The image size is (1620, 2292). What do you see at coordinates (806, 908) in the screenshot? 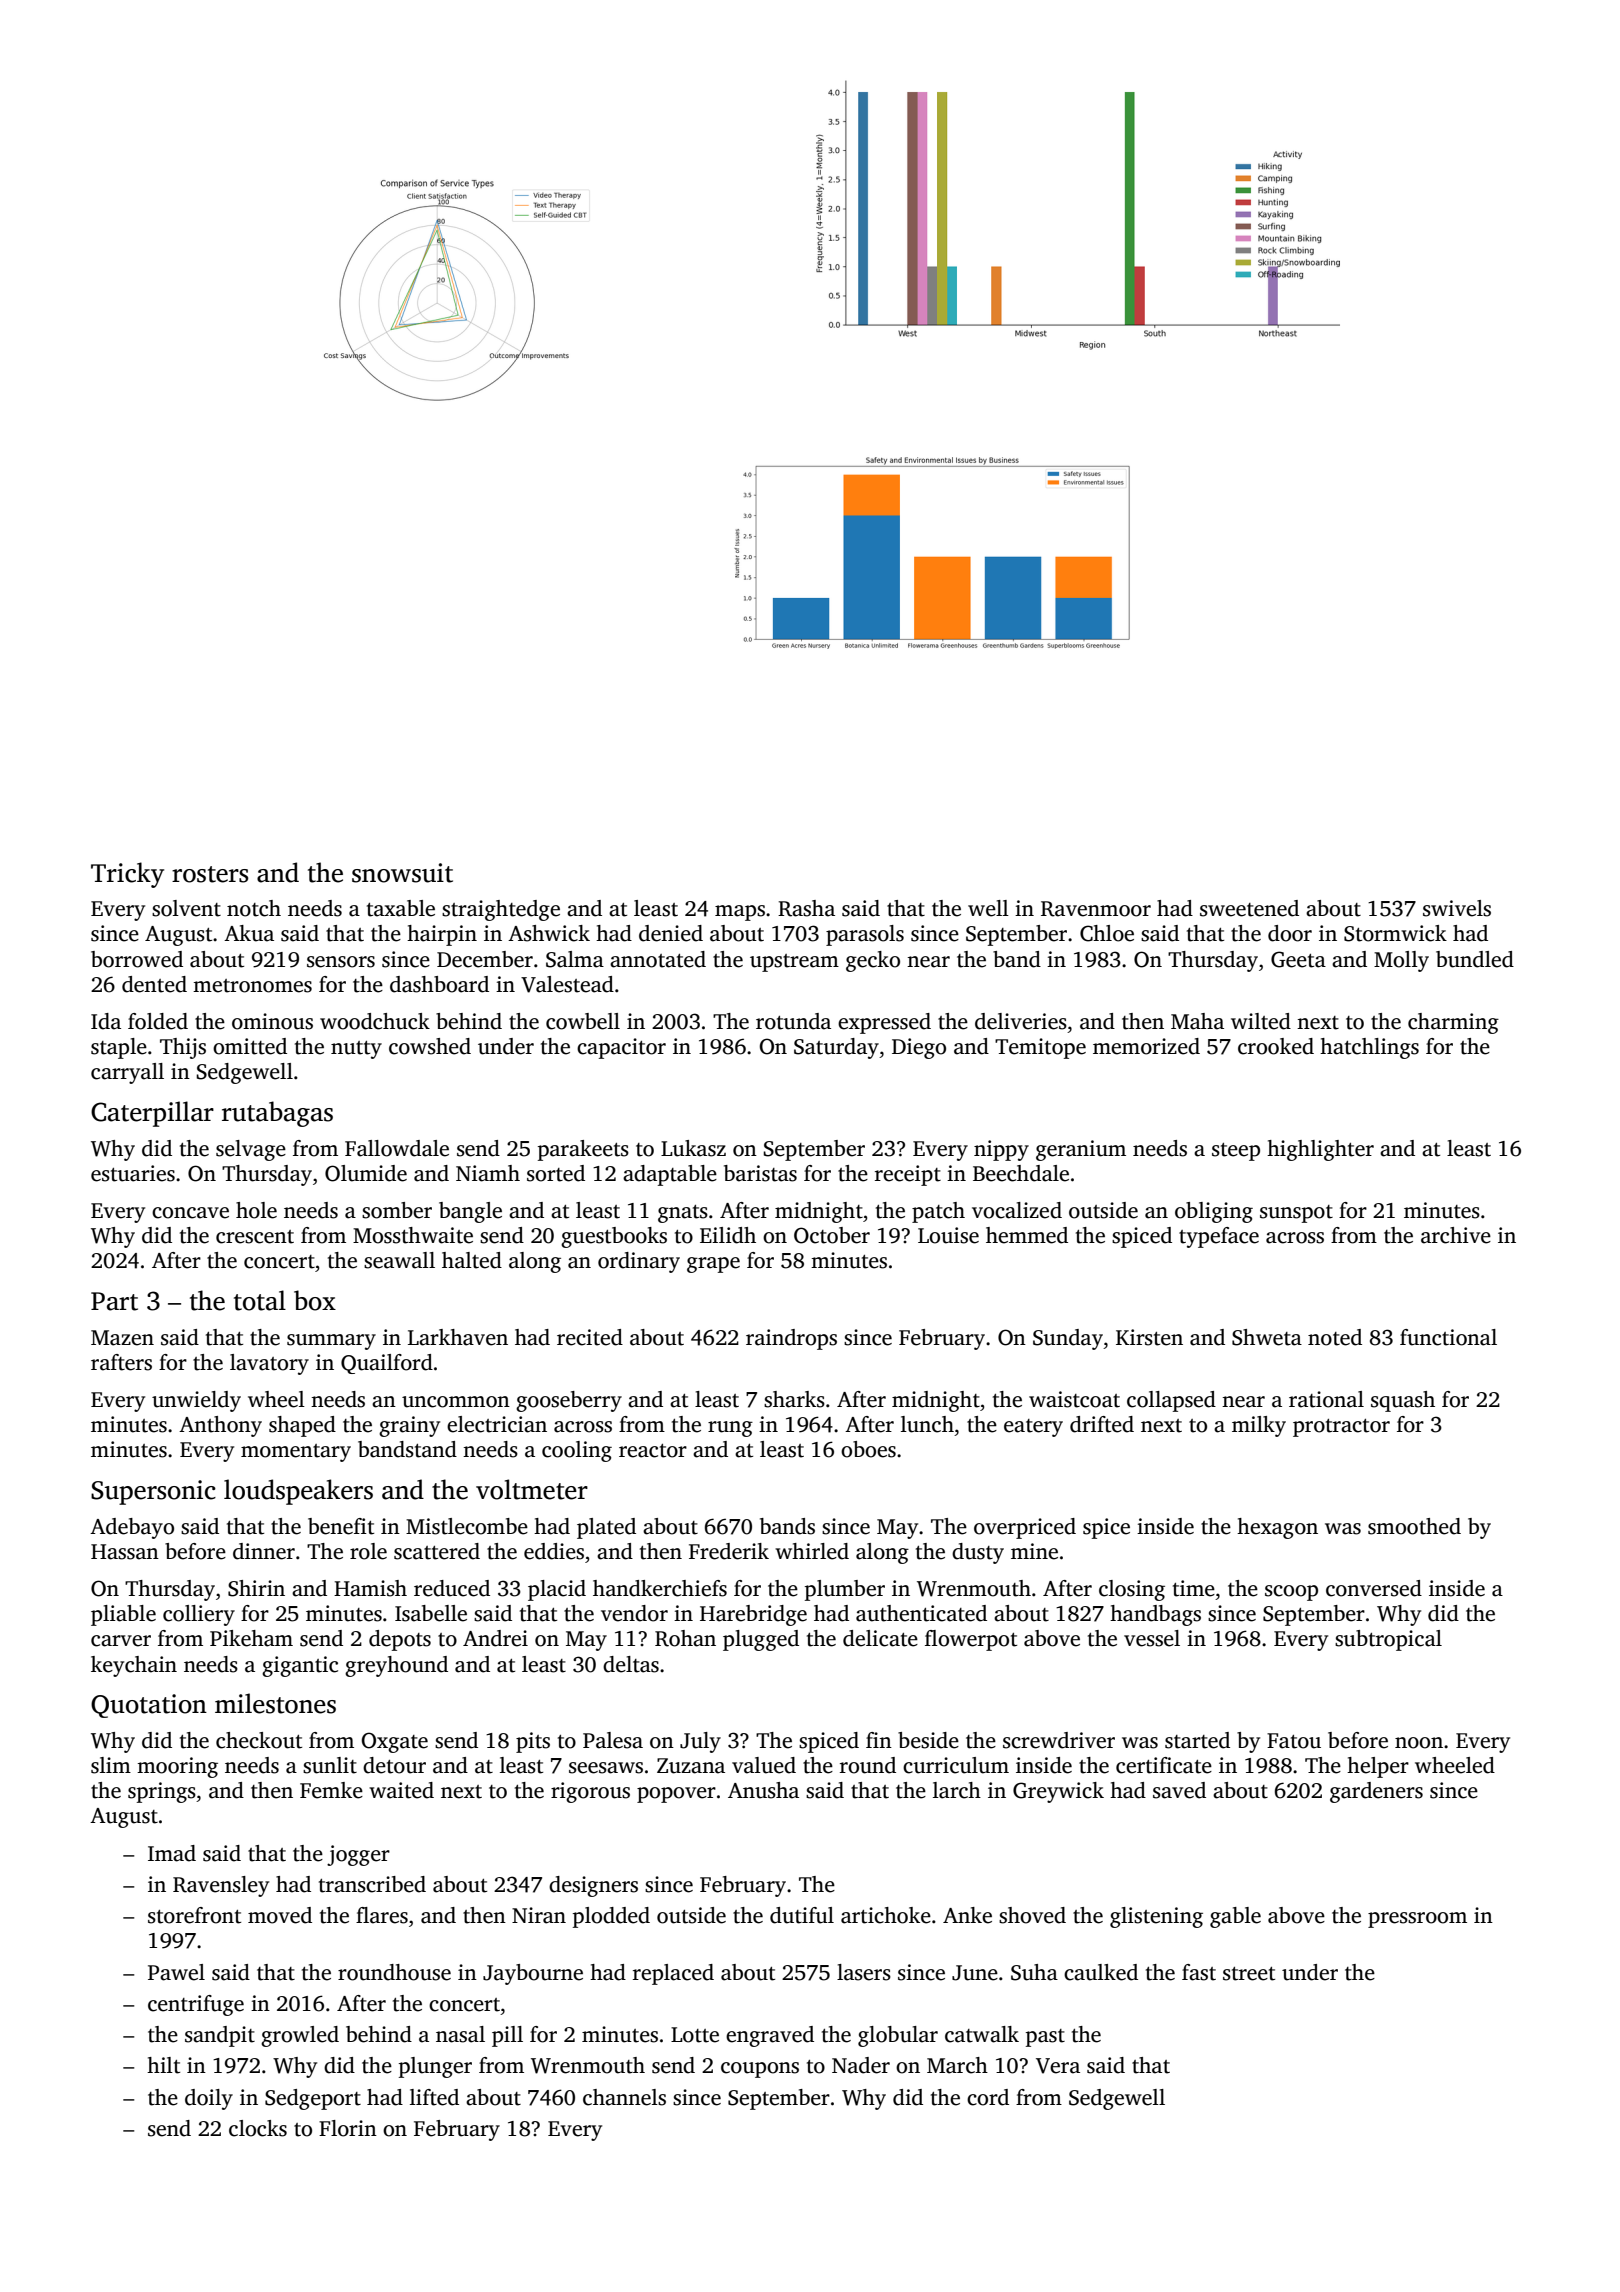
I see `Rasha` at bounding box center [806, 908].
